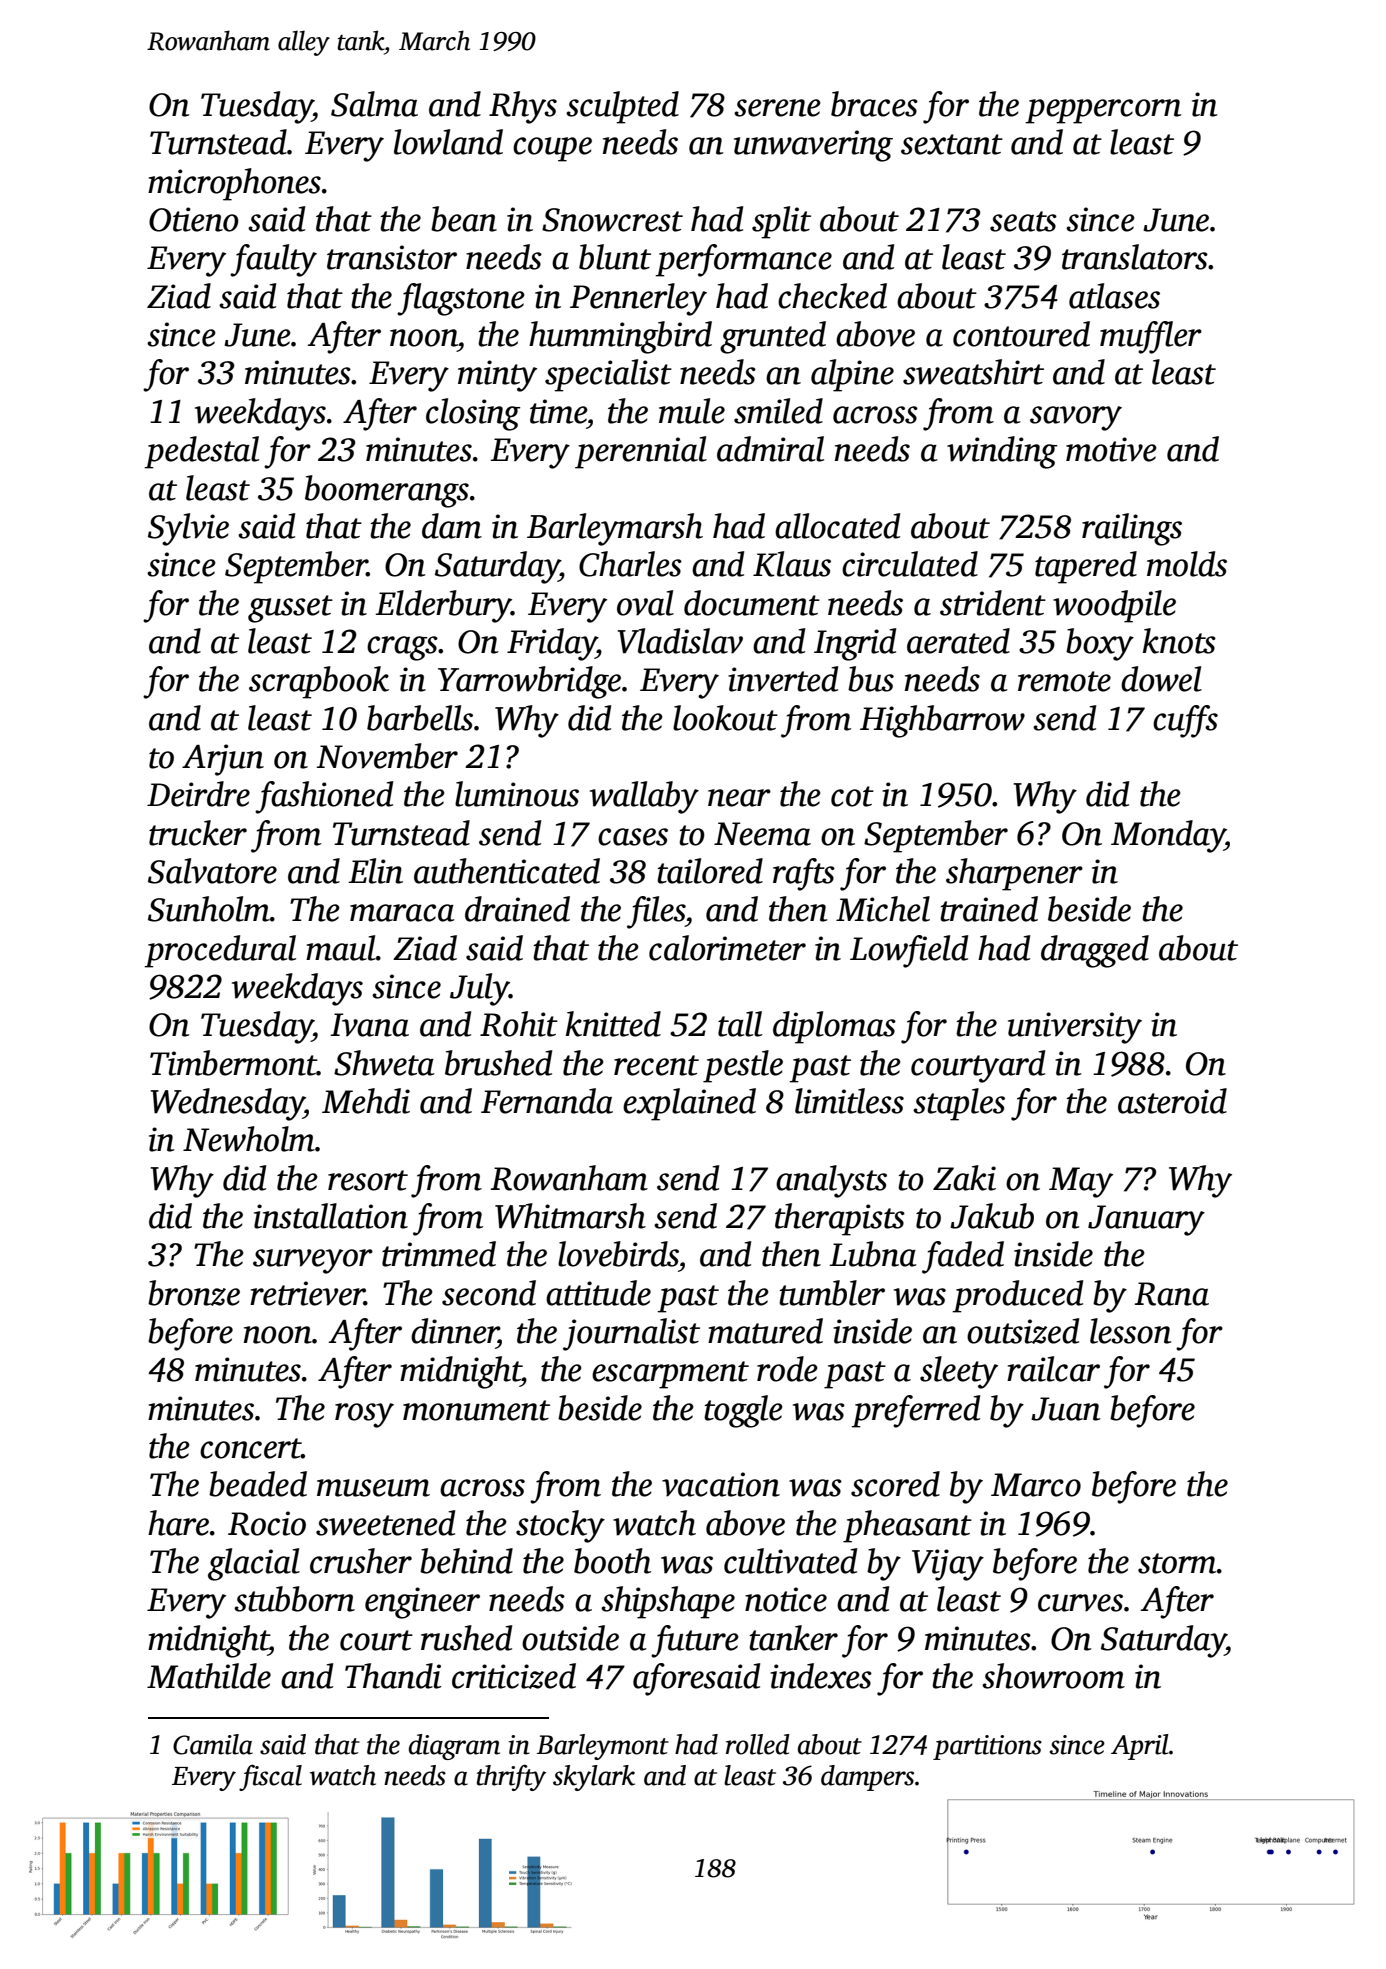 The height and width of the document is (1969, 1386). What do you see at coordinates (201, 452) in the document?
I see `pedestal` at bounding box center [201, 452].
